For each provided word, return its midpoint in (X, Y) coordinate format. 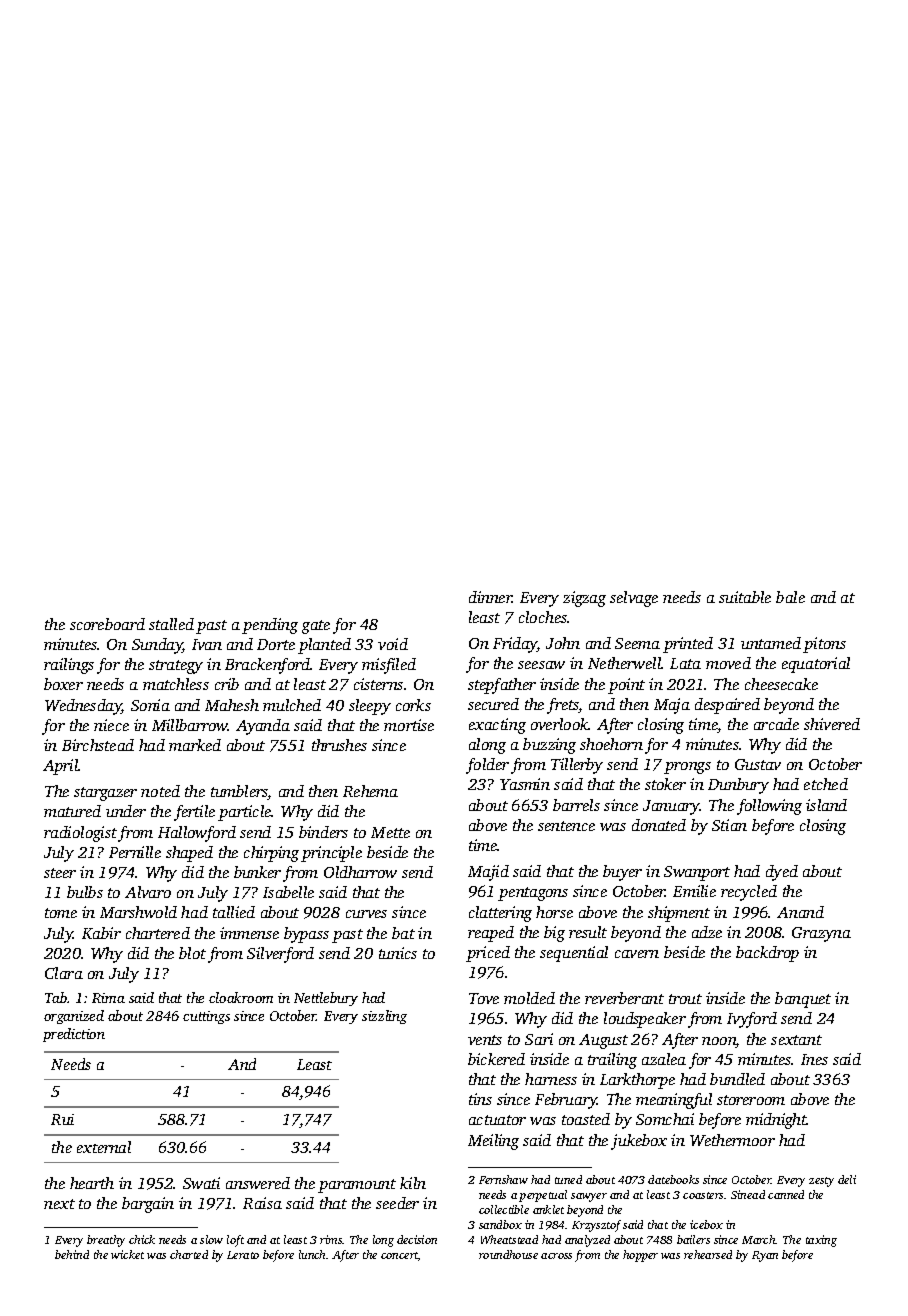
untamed (771, 643)
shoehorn (611, 744)
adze (707, 932)
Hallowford (197, 834)
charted (189, 1254)
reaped (491, 934)
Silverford (280, 955)
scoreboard (107, 624)
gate (316, 627)
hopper (640, 1256)
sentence (566, 826)
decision (417, 1239)
